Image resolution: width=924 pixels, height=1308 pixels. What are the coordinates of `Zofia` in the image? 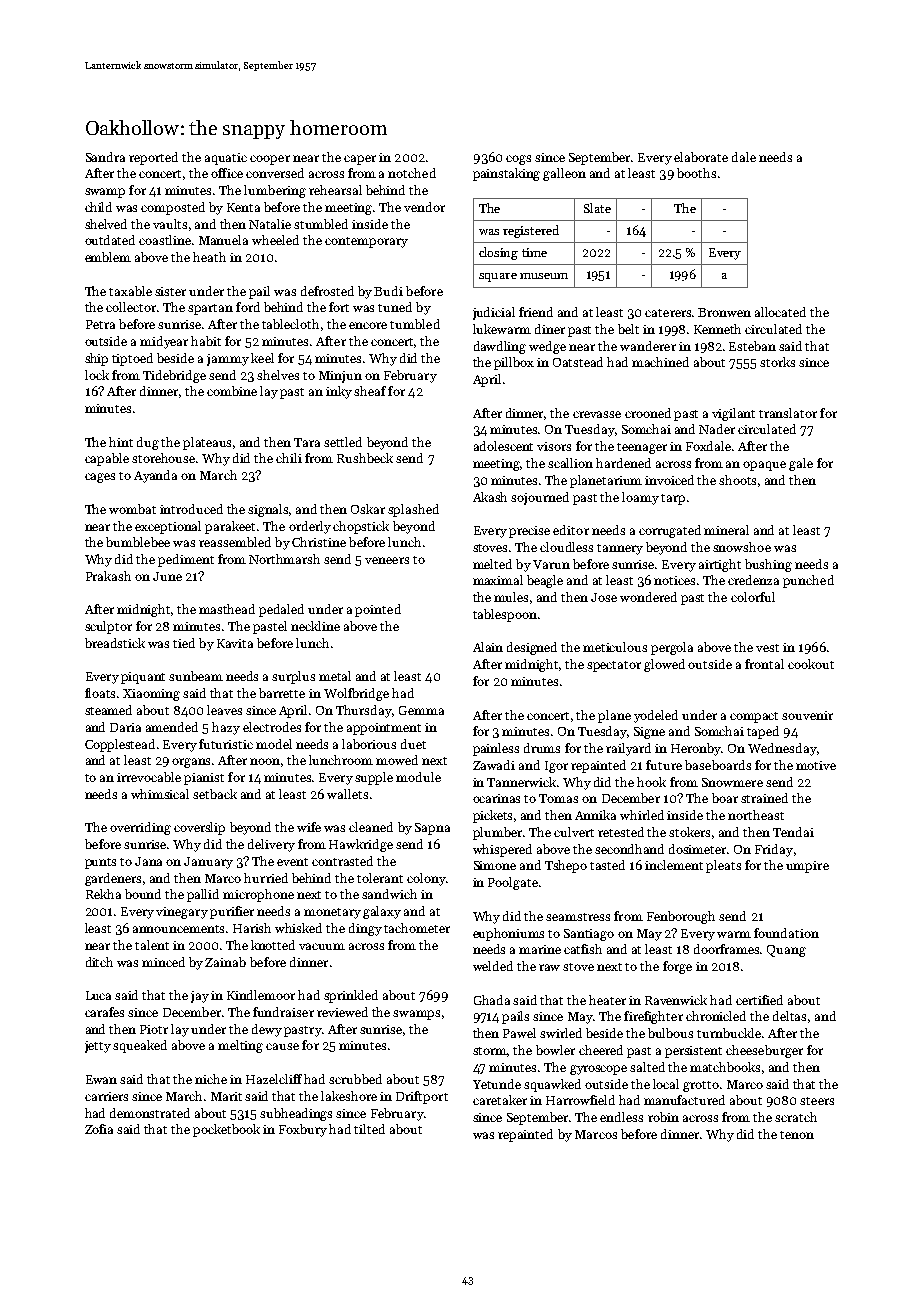 It's located at (99, 1129).
